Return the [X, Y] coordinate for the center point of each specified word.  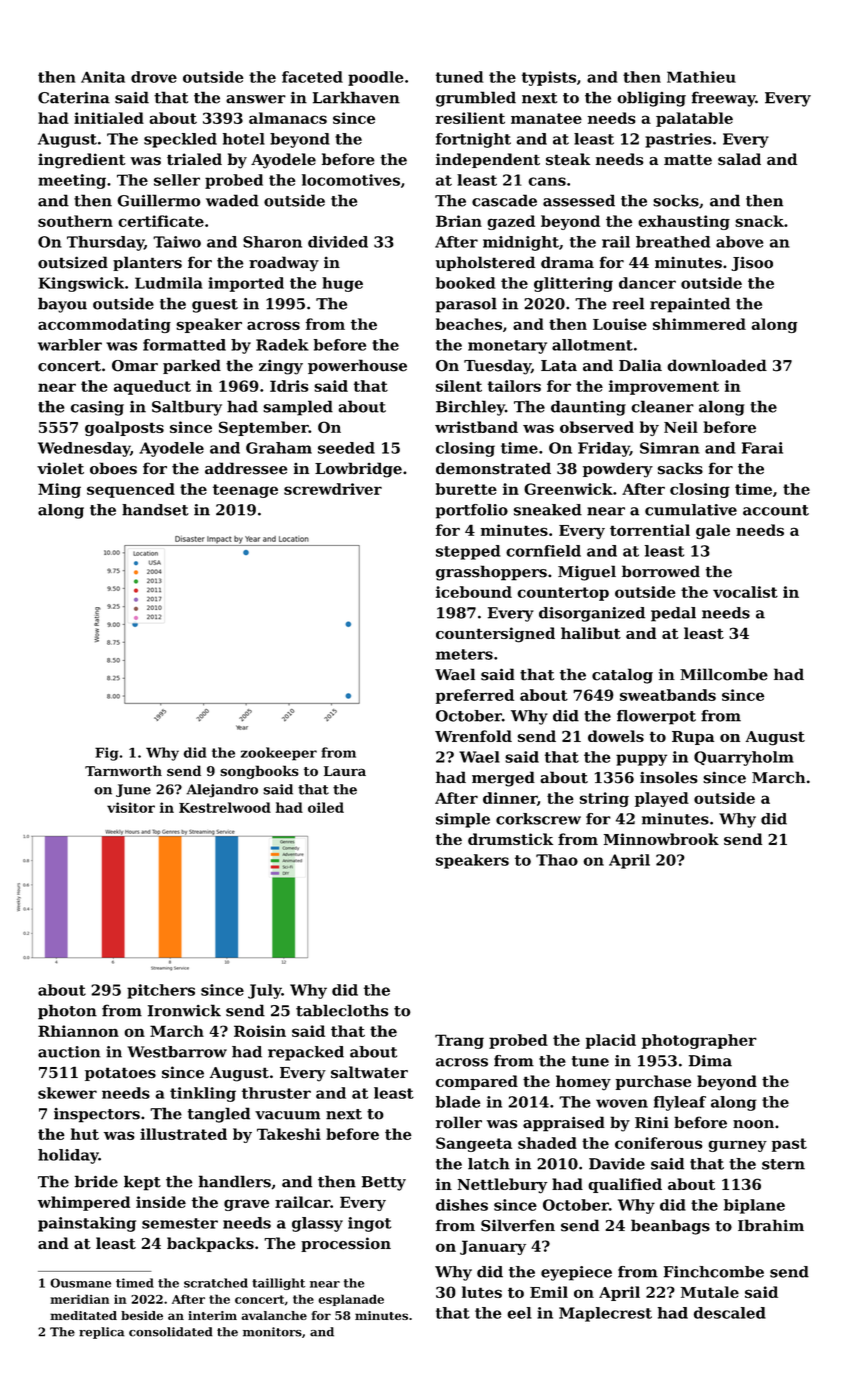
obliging [651, 99]
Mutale [710, 1292]
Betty [384, 1183]
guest [215, 306]
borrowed [661, 571]
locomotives [351, 180]
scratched [216, 1283]
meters [464, 654]
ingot [369, 1224]
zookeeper [279, 754]
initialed [109, 118]
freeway [724, 99]
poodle [376, 78]
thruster [276, 1093]
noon [753, 1124]
